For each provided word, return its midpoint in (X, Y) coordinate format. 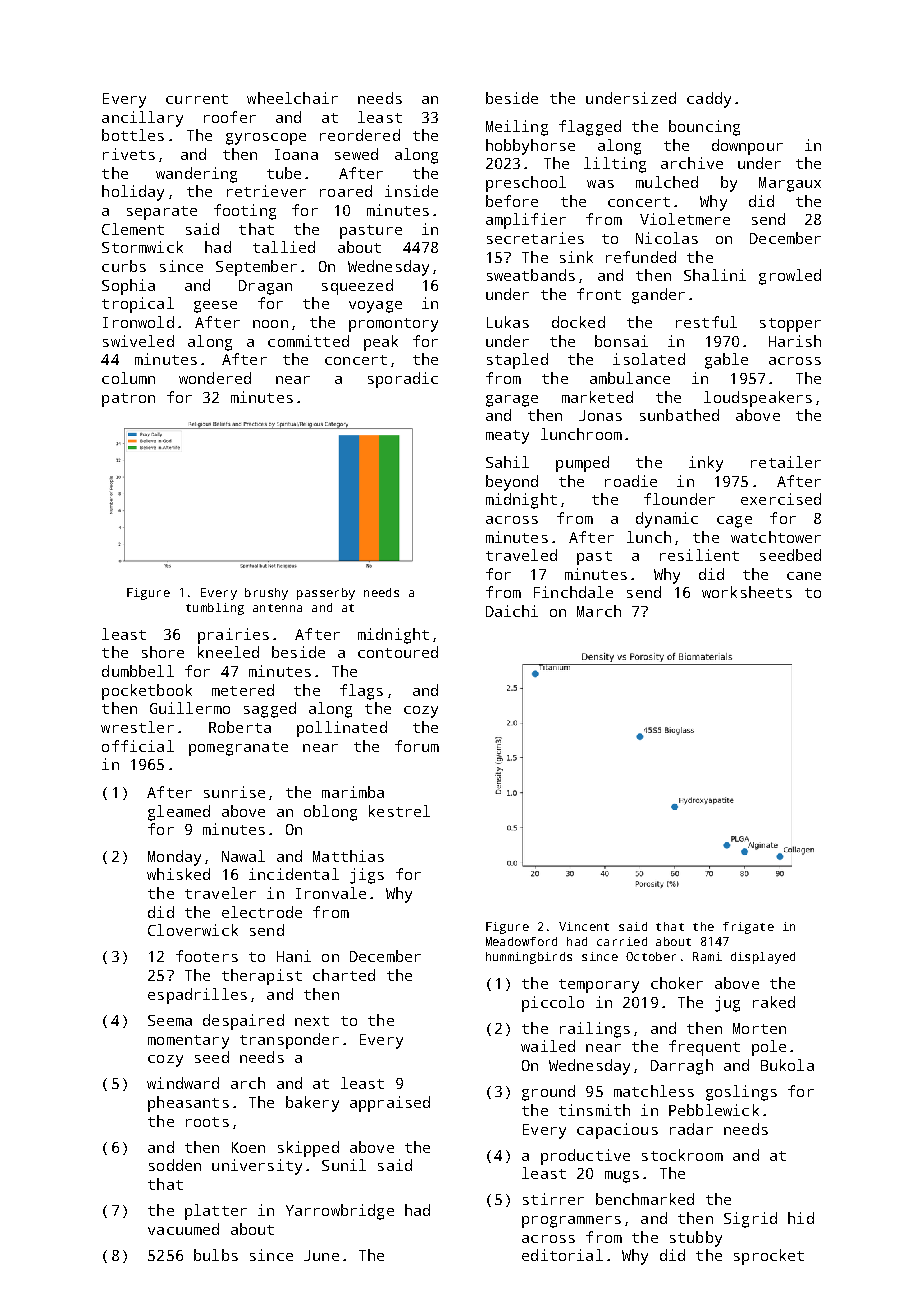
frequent (704, 1048)
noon (270, 324)
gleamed (179, 813)
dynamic (667, 520)
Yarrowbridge (340, 1212)
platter (216, 1212)
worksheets (747, 592)
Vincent (584, 926)
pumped (582, 464)
